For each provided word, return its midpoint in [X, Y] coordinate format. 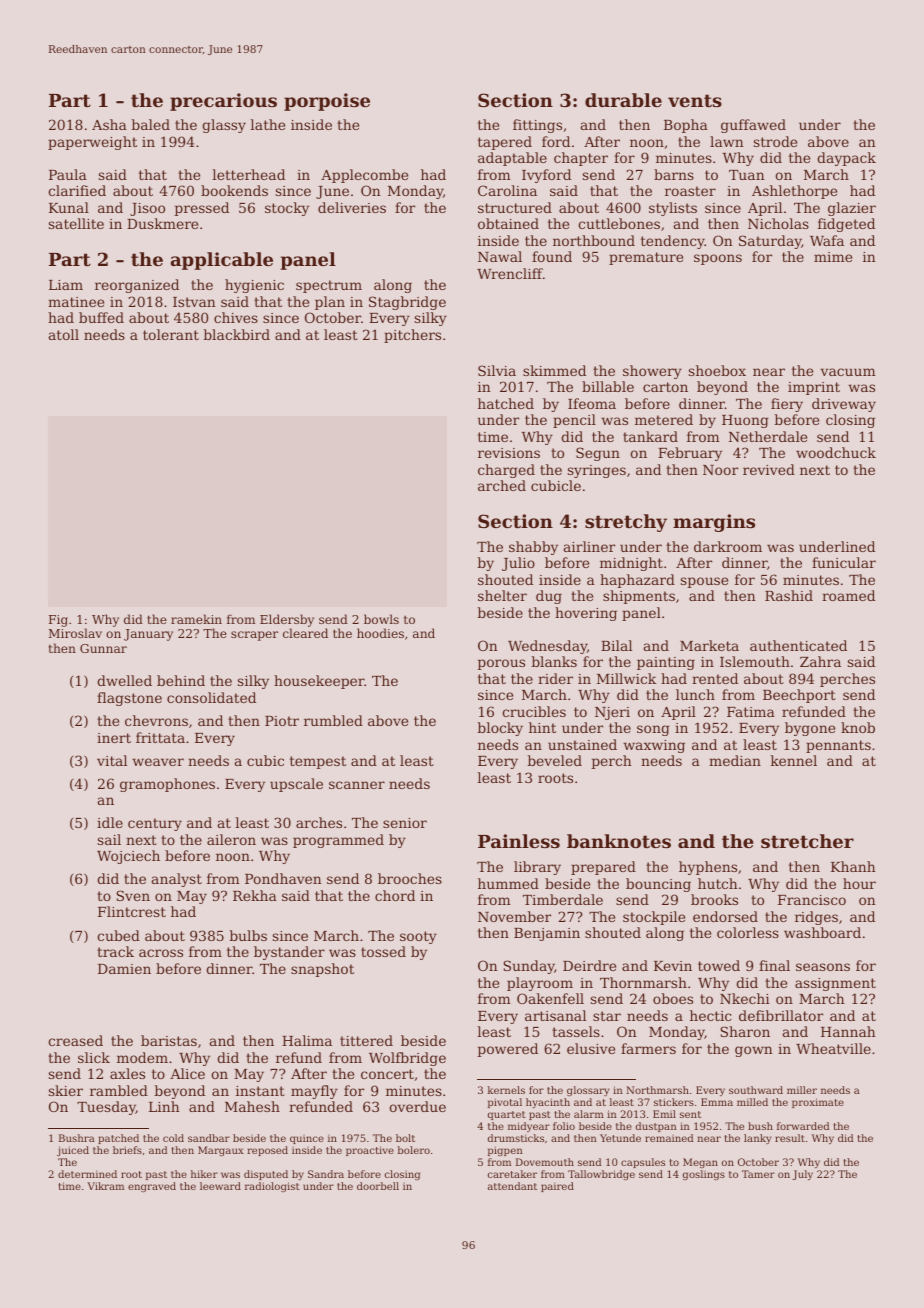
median [735, 760]
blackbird [237, 334]
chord [395, 895]
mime [833, 257]
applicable [222, 261]
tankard [650, 436]
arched [502, 485]
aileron [231, 839]
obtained [508, 223]
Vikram [105, 1186]
